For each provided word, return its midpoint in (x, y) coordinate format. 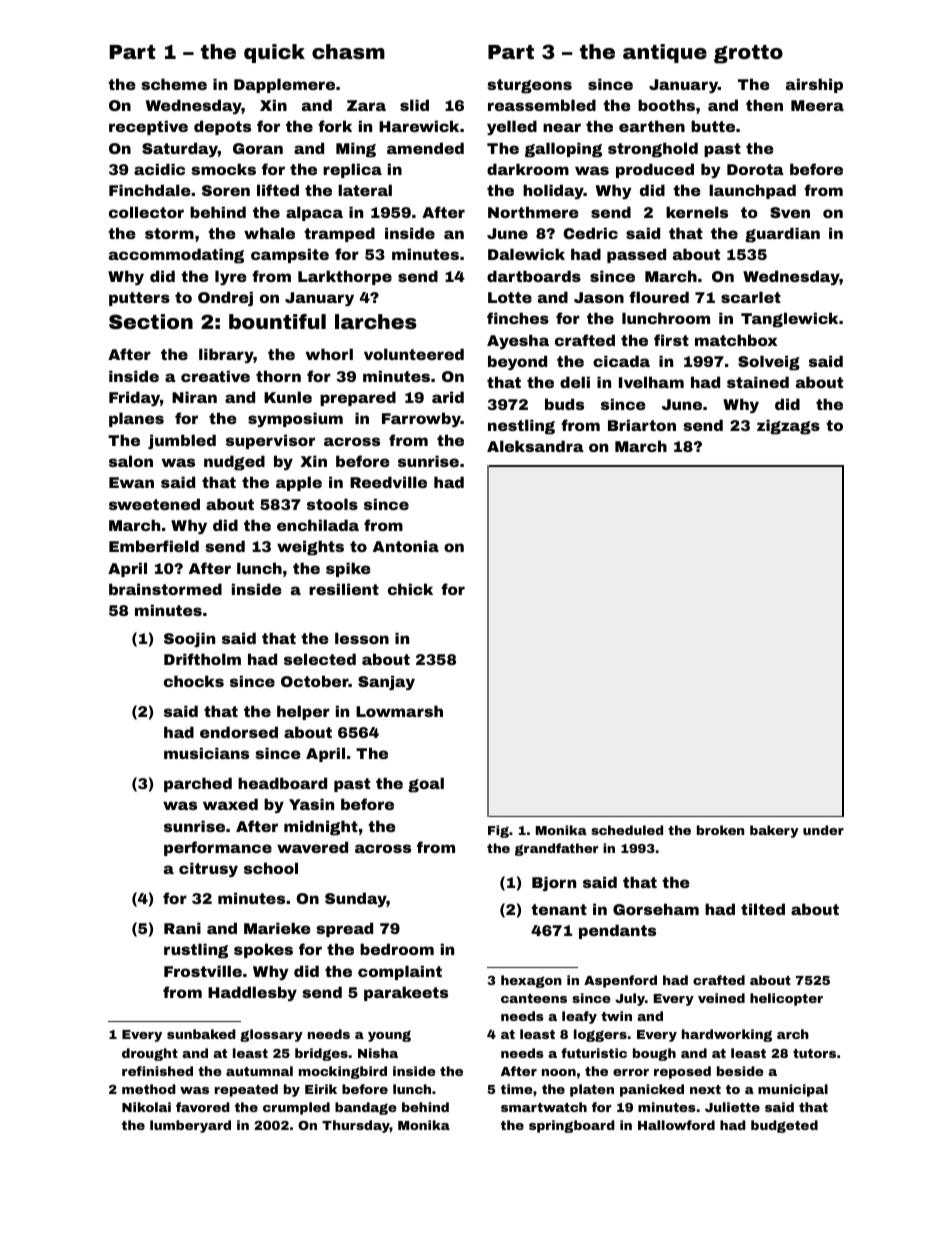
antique (665, 53)
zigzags (788, 427)
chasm (348, 51)
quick (274, 53)
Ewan (131, 482)
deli (575, 382)
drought (150, 1054)
